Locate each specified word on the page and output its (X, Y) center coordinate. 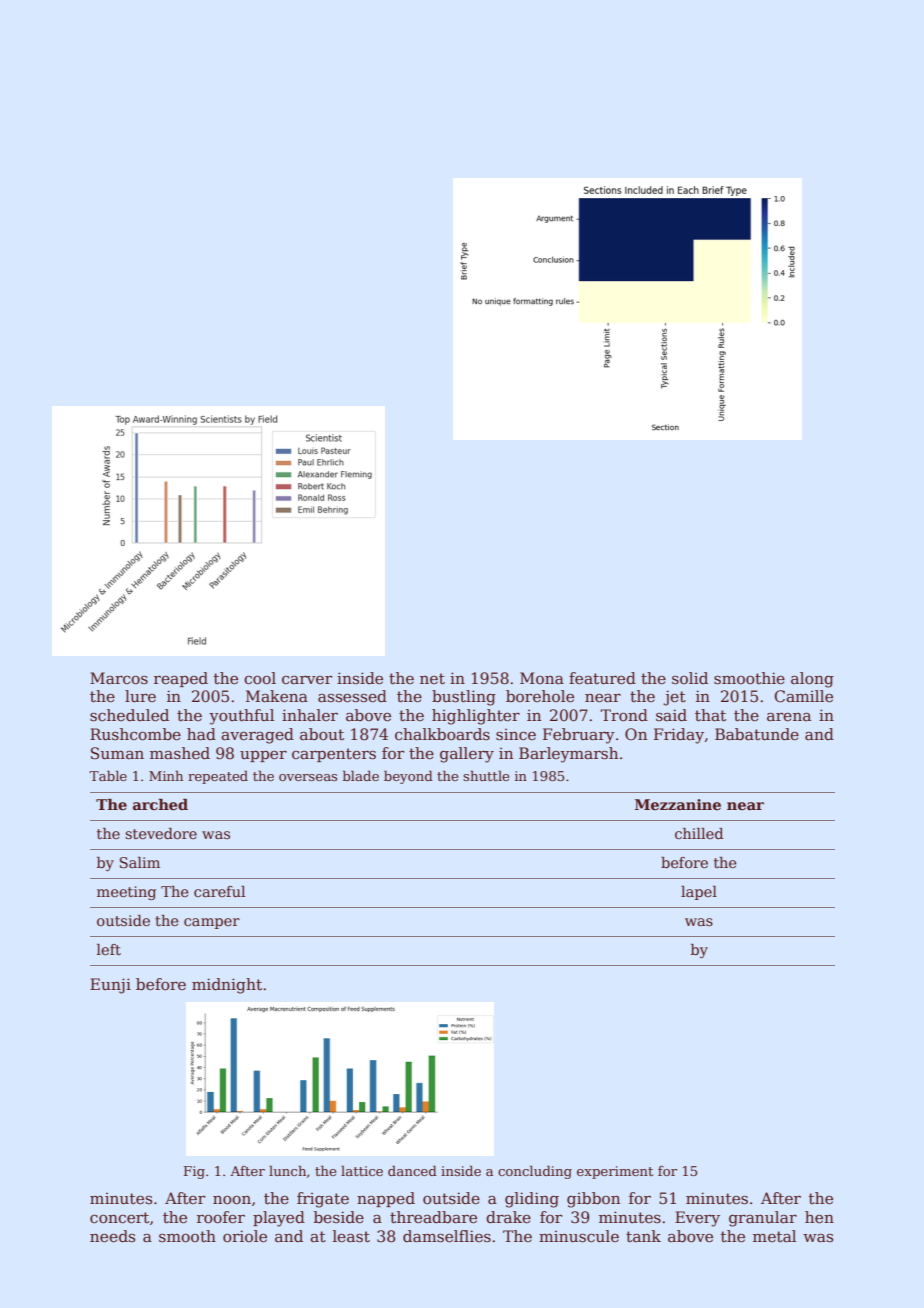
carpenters (334, 755)
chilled (699, 833)
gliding (532, 1200)
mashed (180, 753)
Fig (194, 1172)
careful (219, 891)
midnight (227, 986)
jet (674, 698)
